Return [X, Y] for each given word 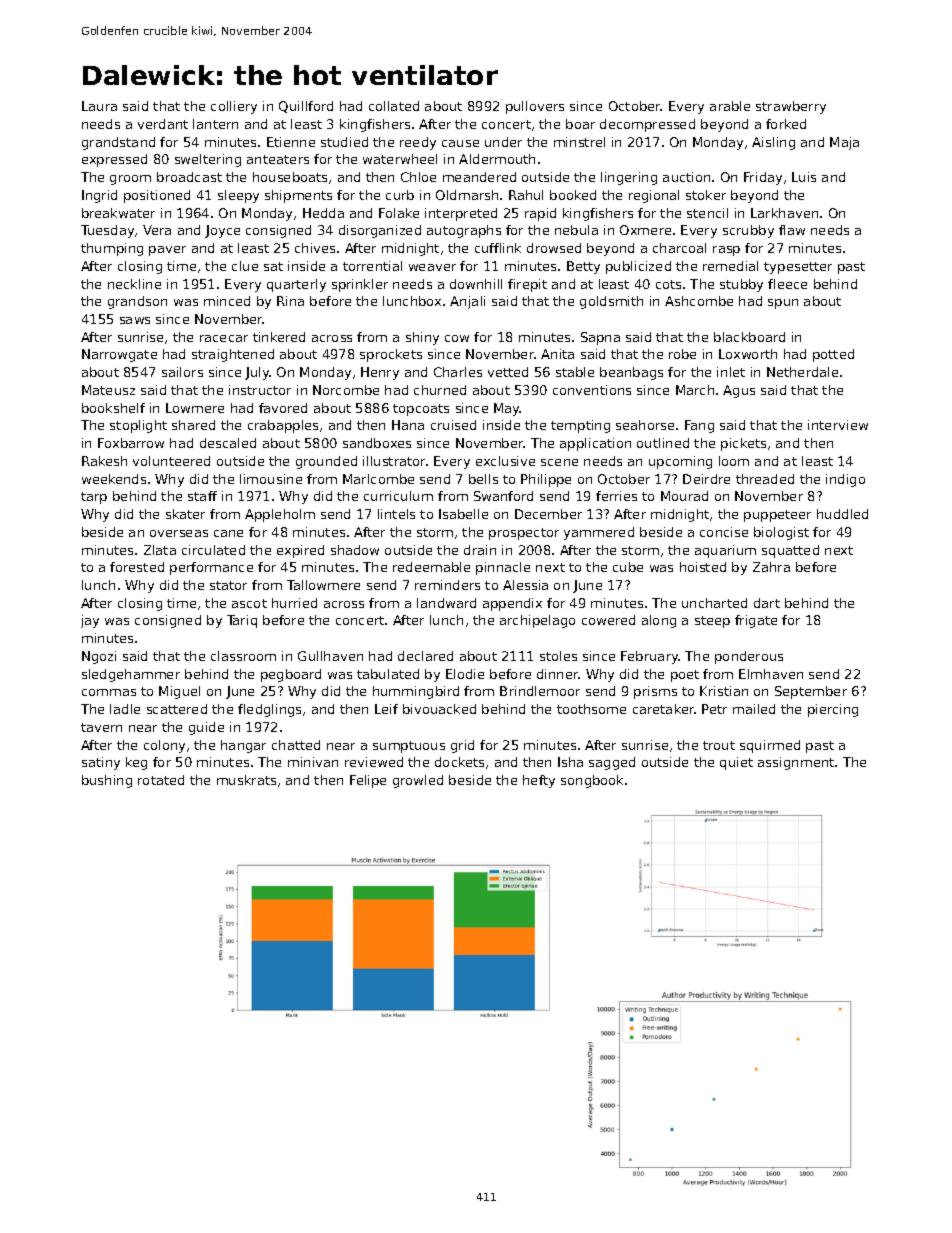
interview [838, 425]
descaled [228, 443]
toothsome [591, 709]
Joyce [222, 231]
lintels [396, 514]
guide [206, 728]
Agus [739, 391]
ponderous [749, 657]
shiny [422, 338]
